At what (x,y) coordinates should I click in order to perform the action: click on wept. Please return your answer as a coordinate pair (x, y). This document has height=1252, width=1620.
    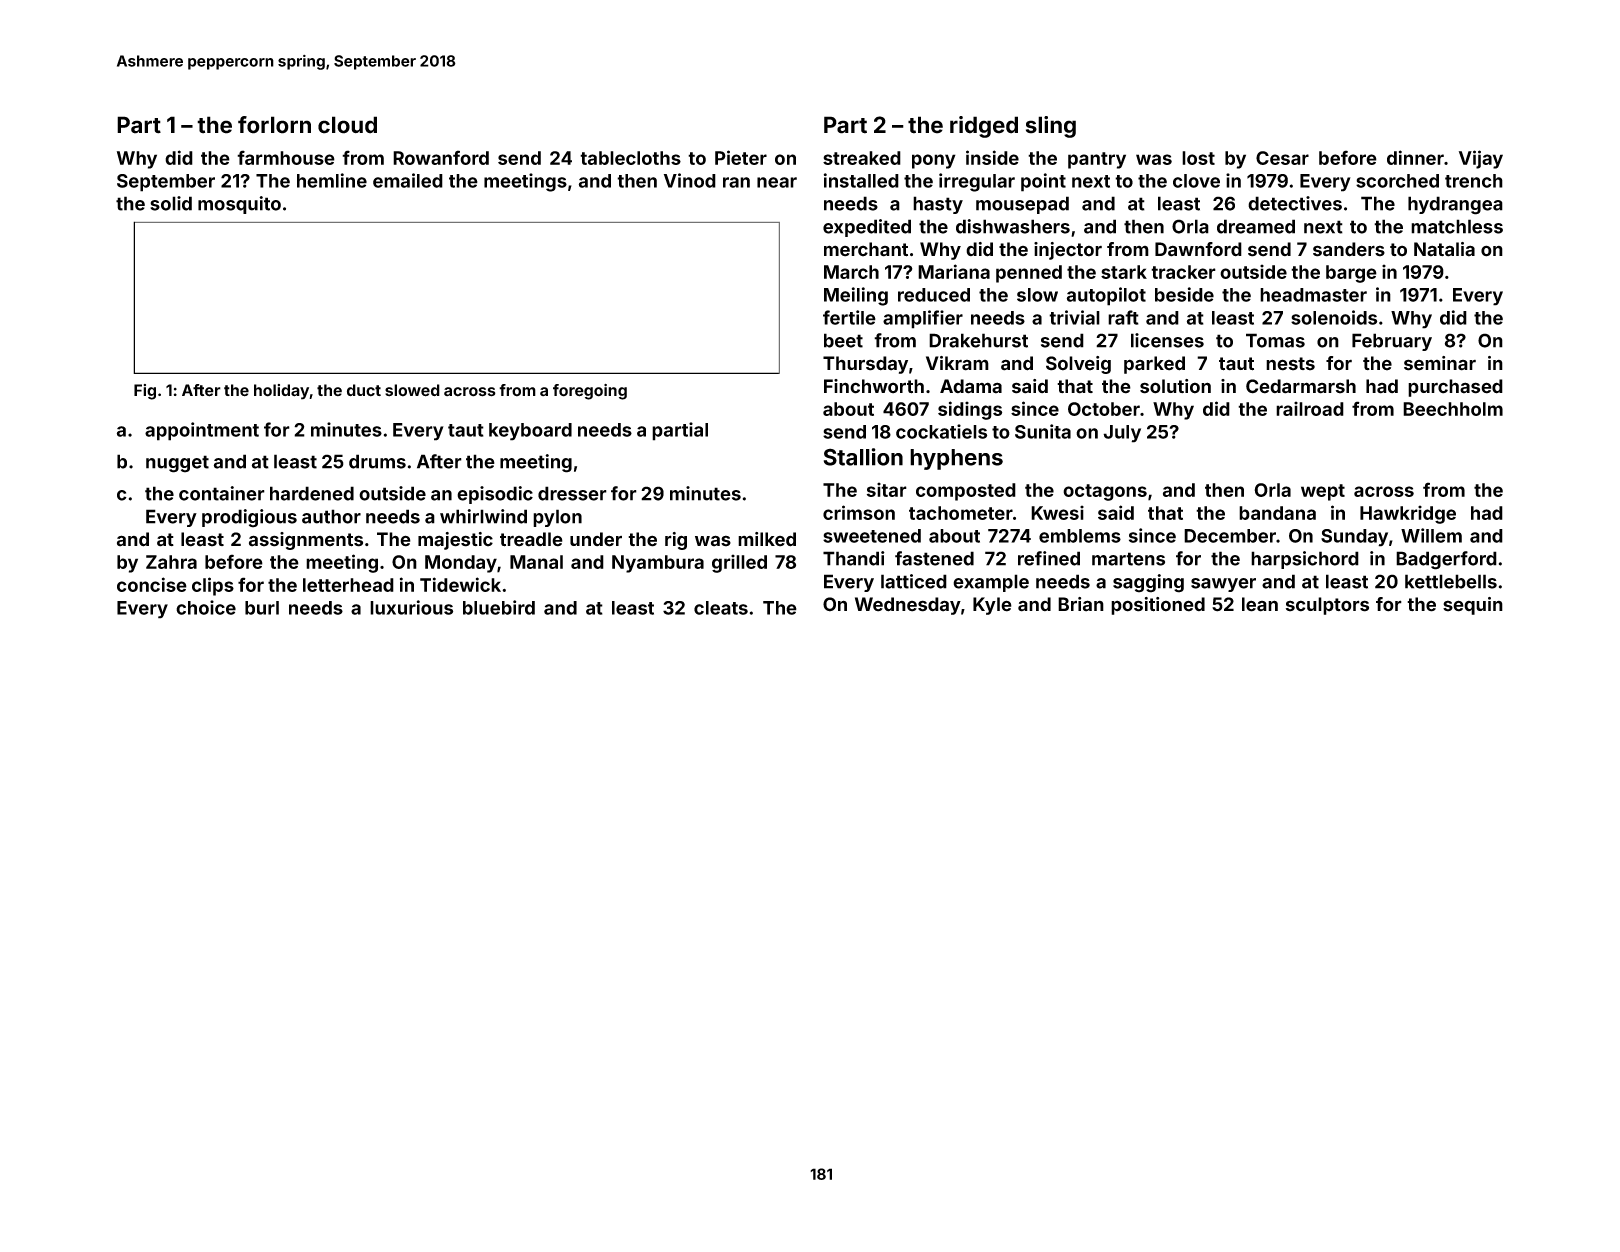
    Looking at the image, I should click on (1323, 492).
